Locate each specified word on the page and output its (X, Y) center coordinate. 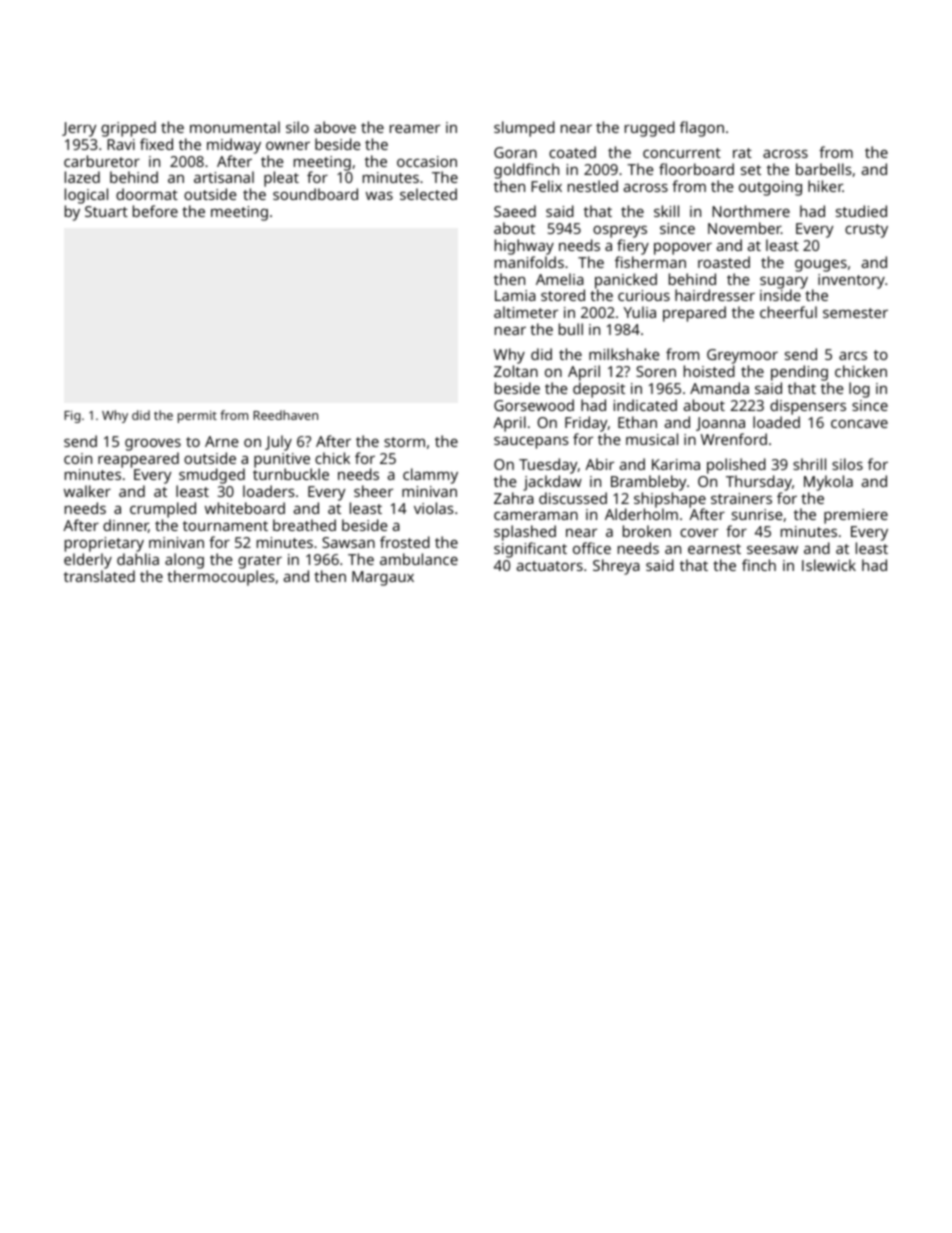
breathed (304, 525)
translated (99, 576)
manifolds (529, 262)
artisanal (224, 177)
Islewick (829, 565)
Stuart (106, 211)
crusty (866, 231)
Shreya (616, 567)
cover (699, 532)
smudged (212, 476)
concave (859, 423)
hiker (825, 186)
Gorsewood (534, 405)
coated (572, 152)
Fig (72, 416)
